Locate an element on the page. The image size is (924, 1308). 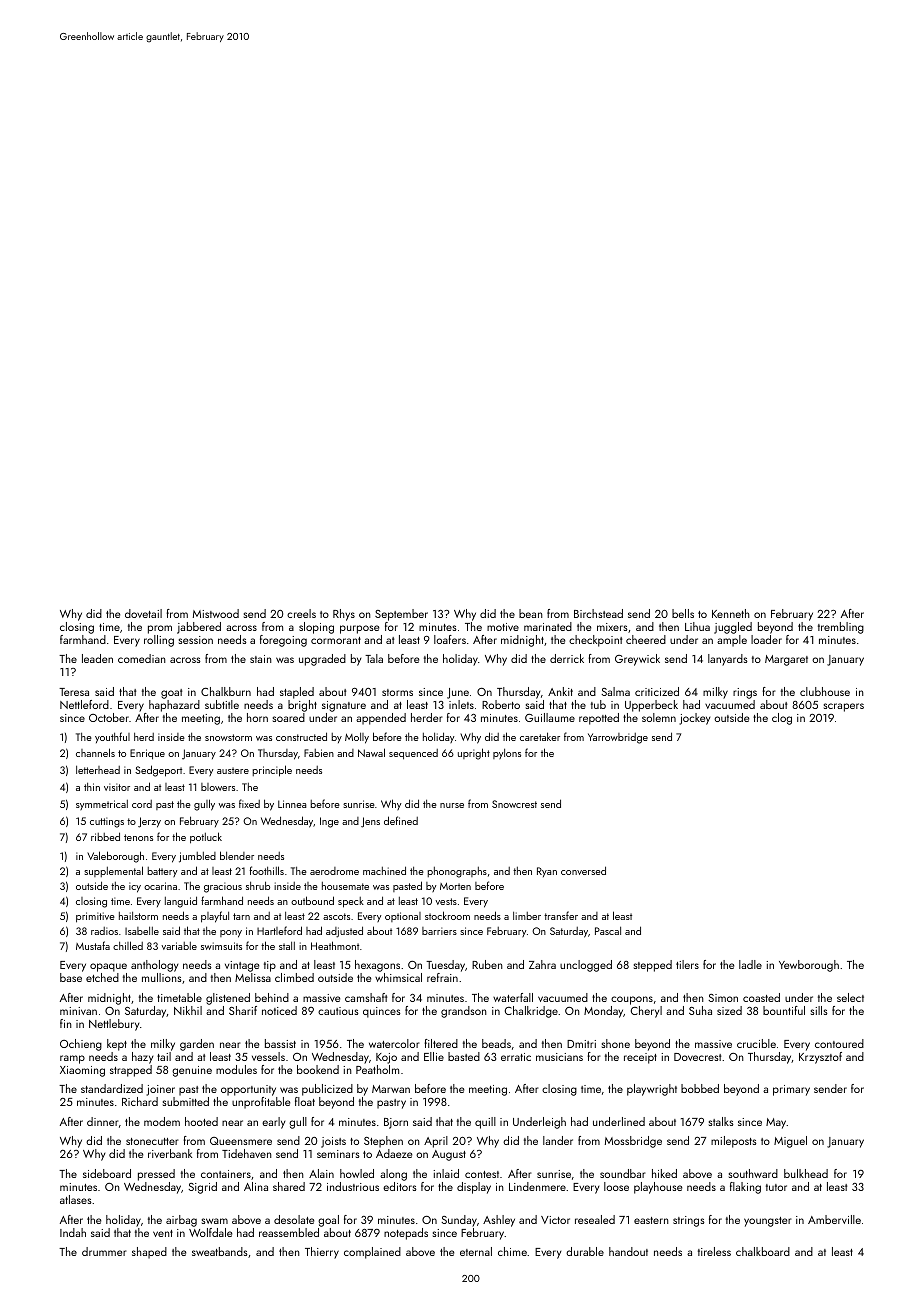
sweatbands is located at coordinates (220, 1251).
